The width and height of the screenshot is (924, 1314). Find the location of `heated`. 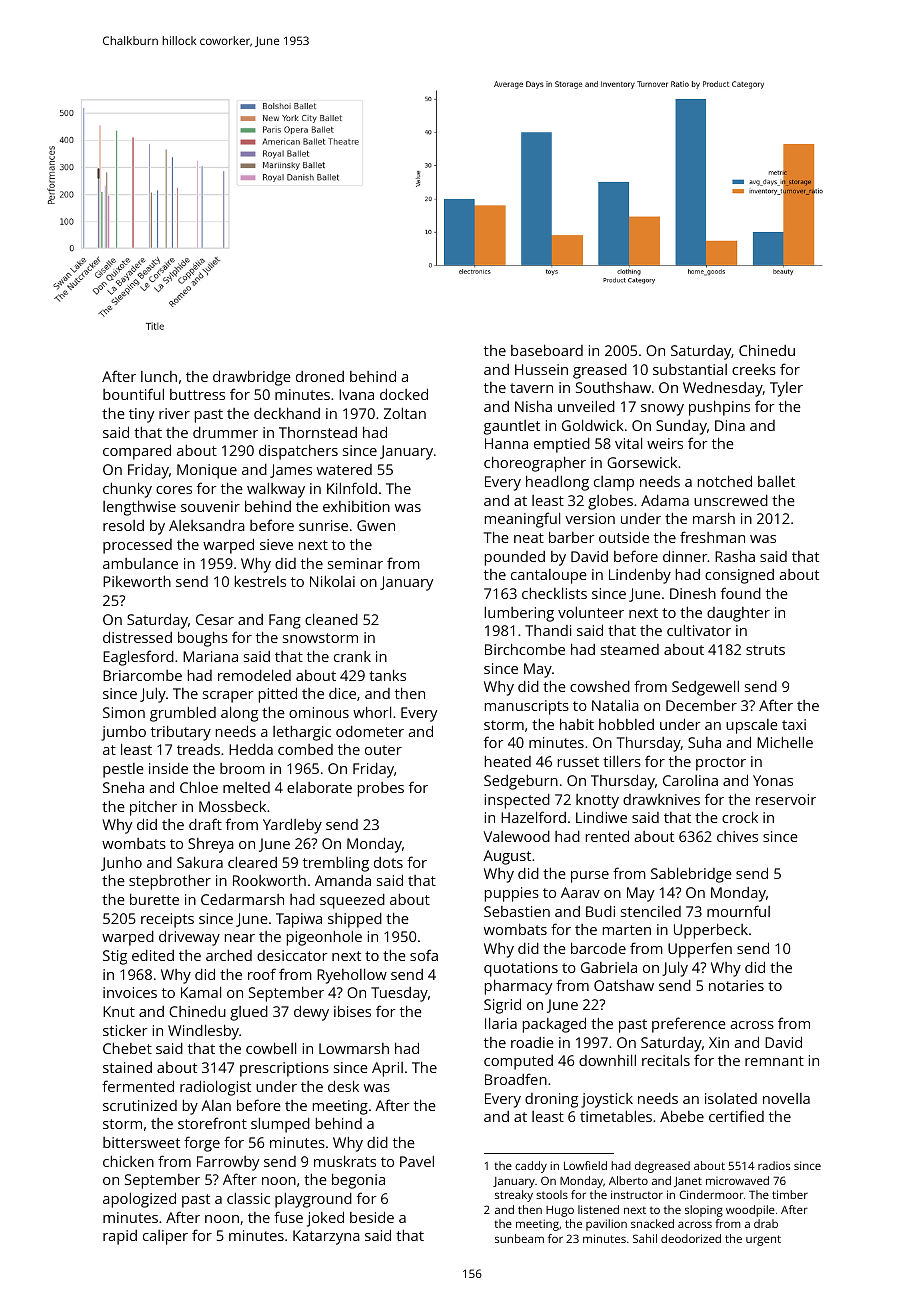

heated is located at coordinates (508, 761).
